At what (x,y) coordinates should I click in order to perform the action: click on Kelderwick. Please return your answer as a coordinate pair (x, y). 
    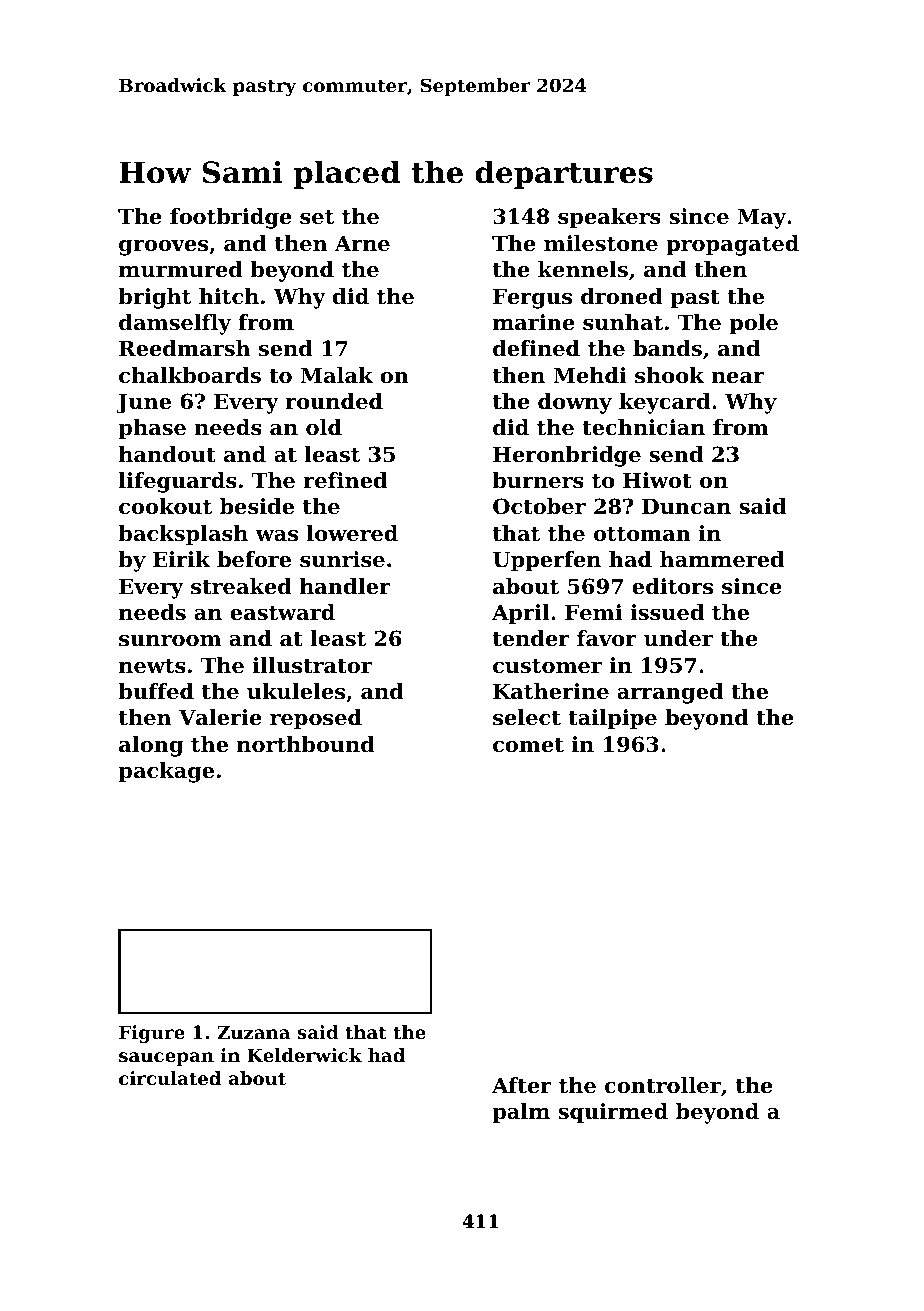
    Looking at the image, I should click on (304, 1055).
